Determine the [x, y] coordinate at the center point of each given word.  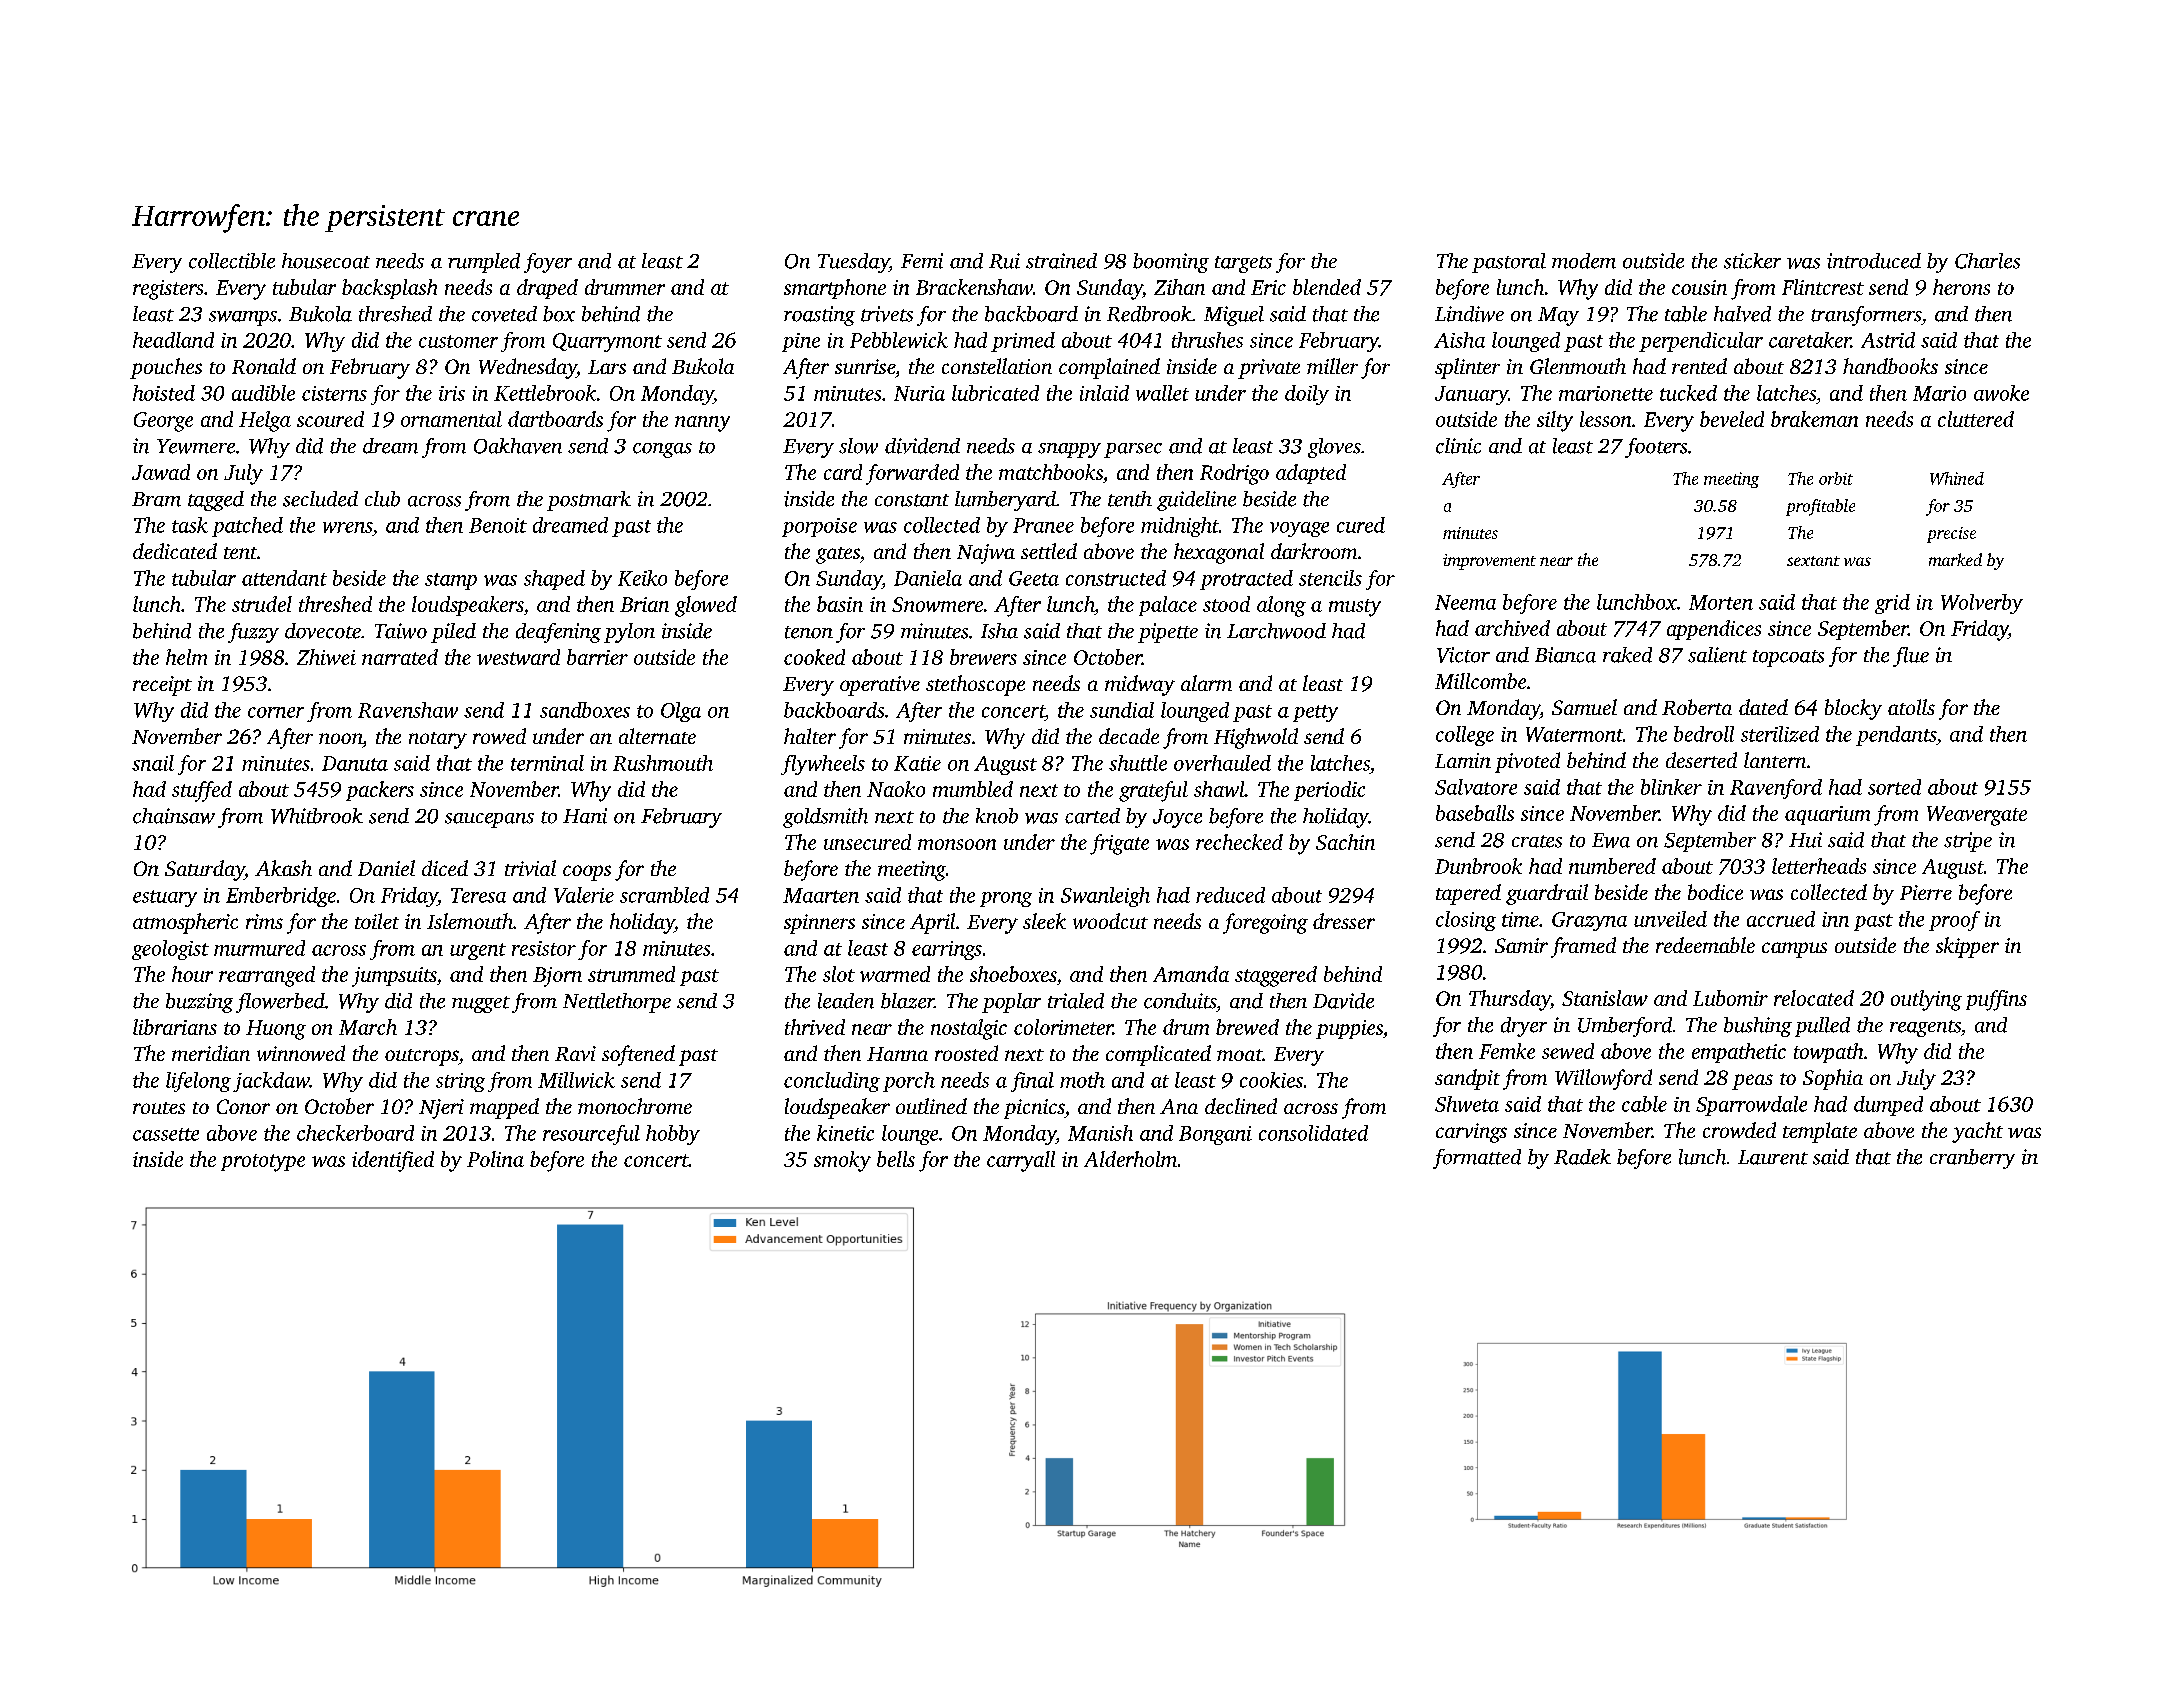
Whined [1957, 478]
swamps [243, 318]
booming [1171, 263]
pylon [629, 633]
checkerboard [355, 1133]
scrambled [664, 895]
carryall [1021, 1161]
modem [1584, 261]
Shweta [1467, 1104]
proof [1954, 921]
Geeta [1034, 578]
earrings [947, 950]
